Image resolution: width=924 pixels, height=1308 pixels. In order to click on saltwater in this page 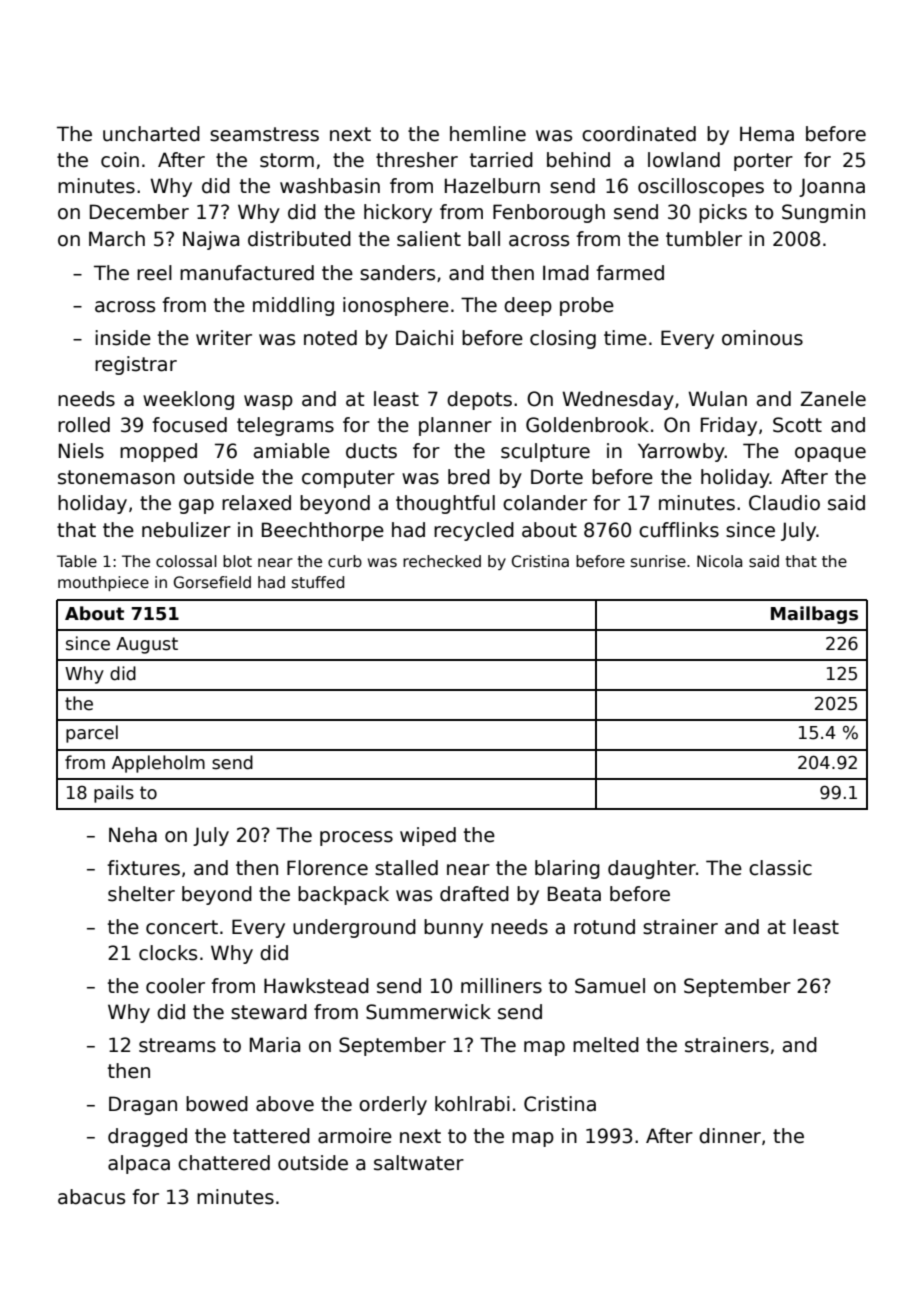, I will do `click(419, 1163)`.
